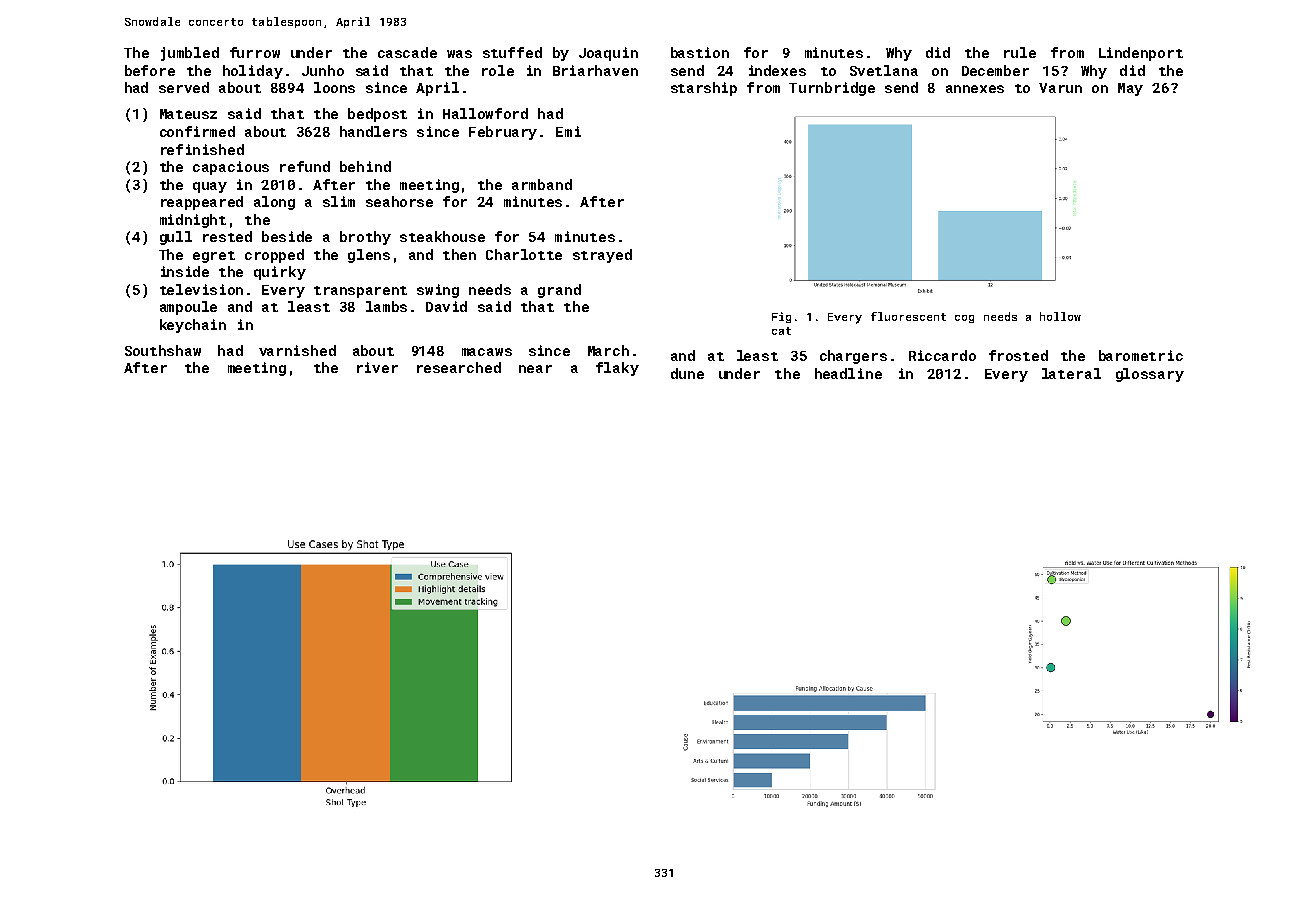 Image resolution: width=1308 pixels, height=924 pixels. What do you see at coordinates (542, 184) in the screenshot?
I see `armband` at bounding box center [542, 184].
